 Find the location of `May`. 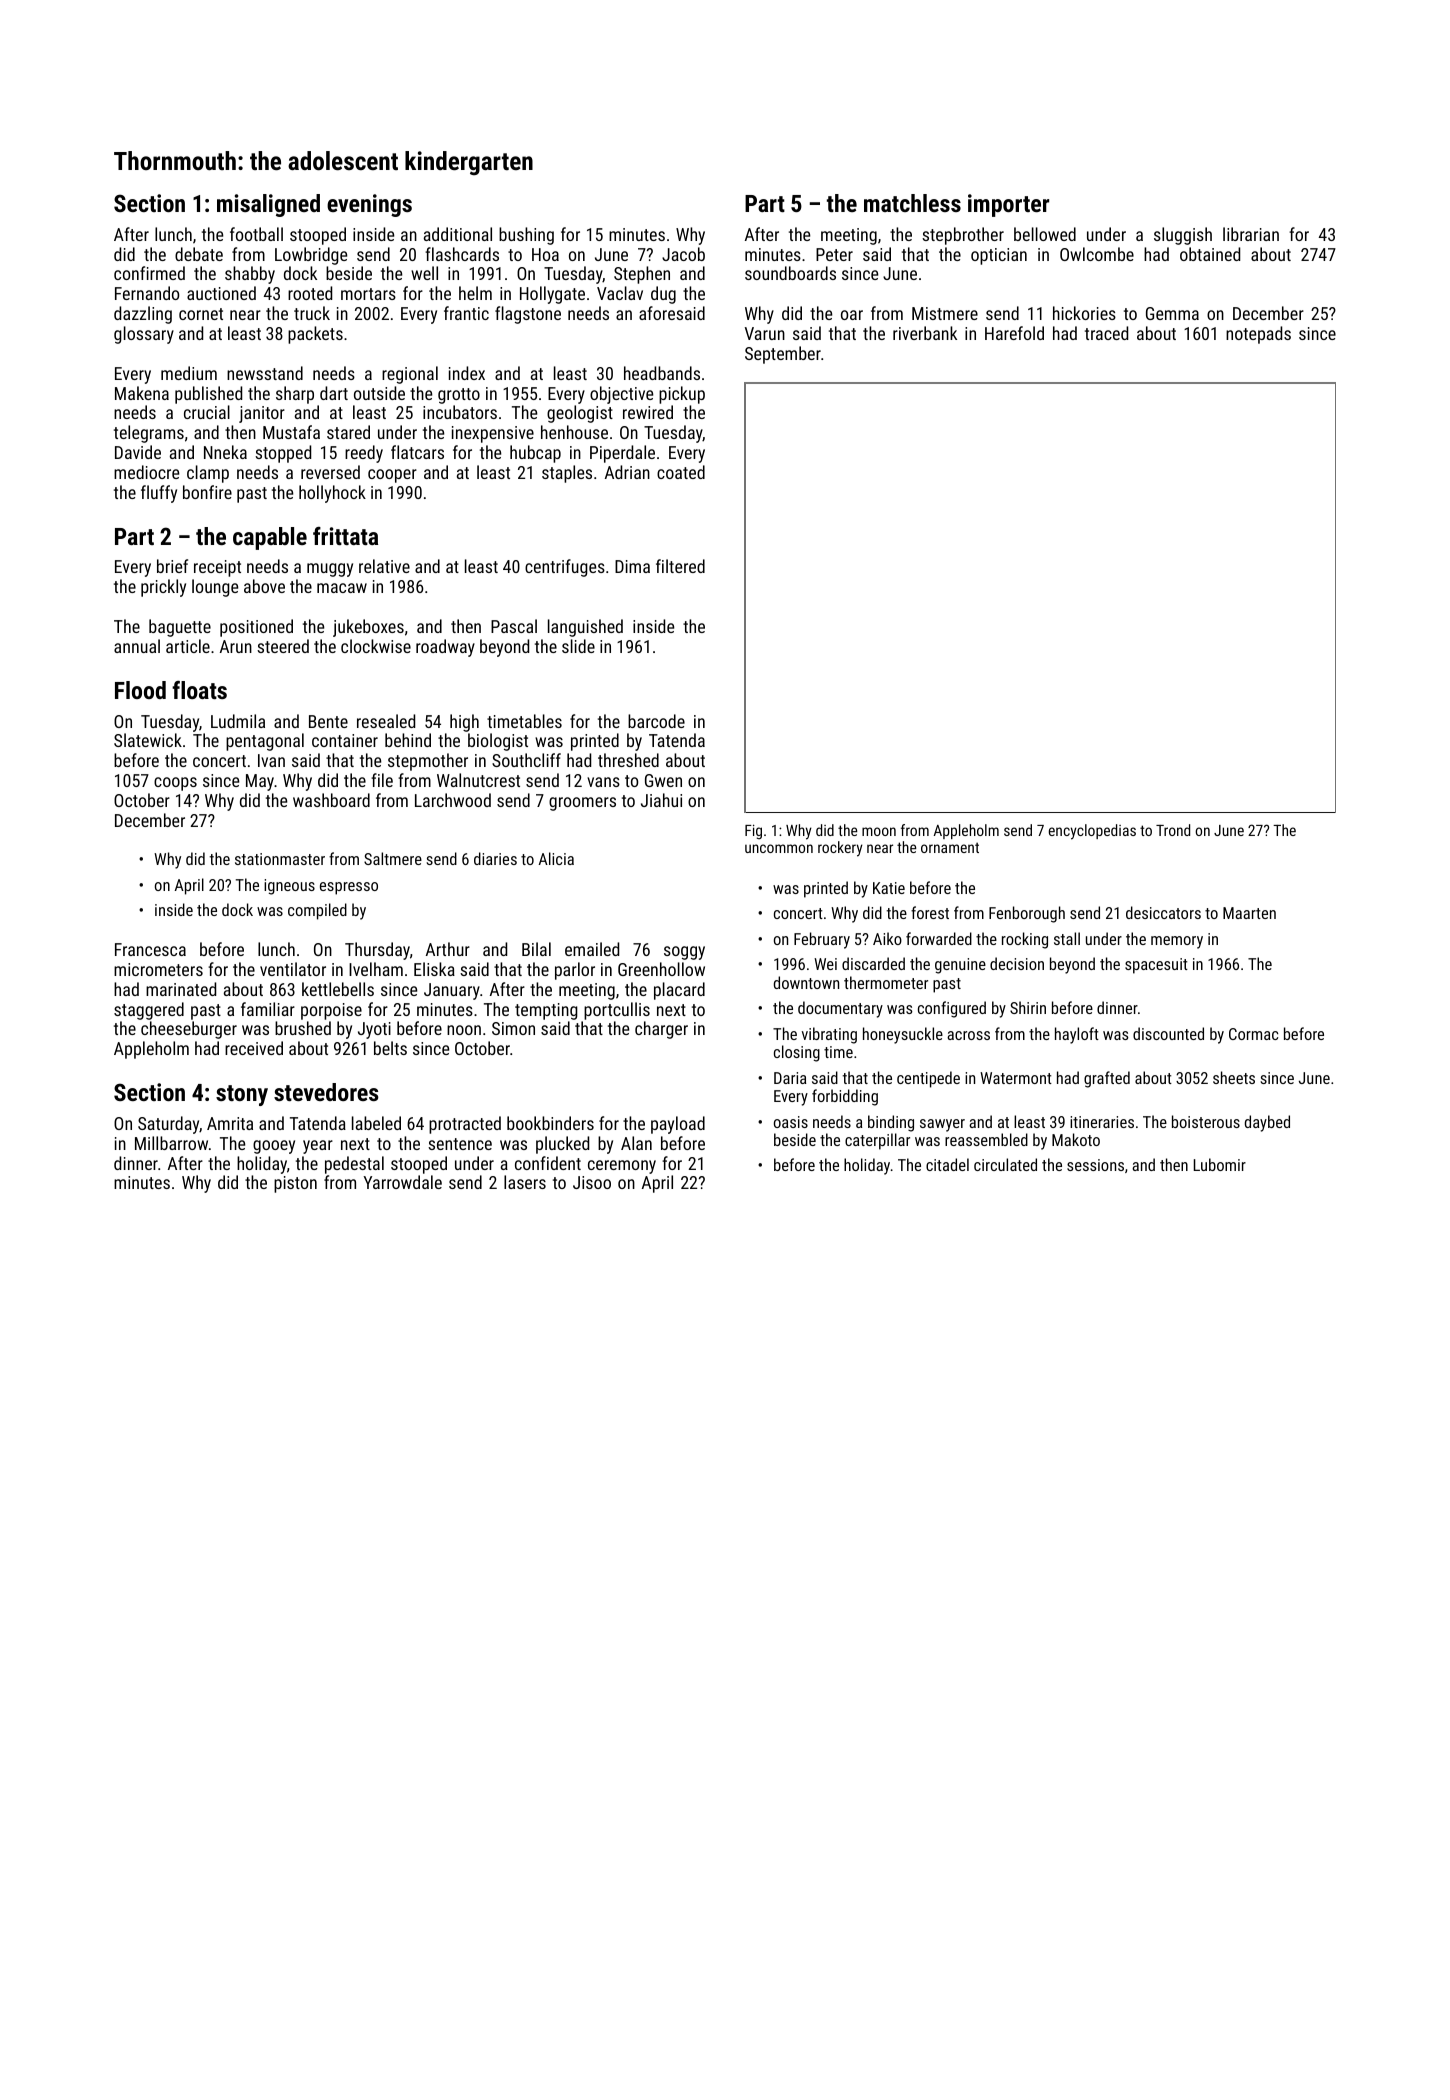

May is located at coordinates (260, 782).
